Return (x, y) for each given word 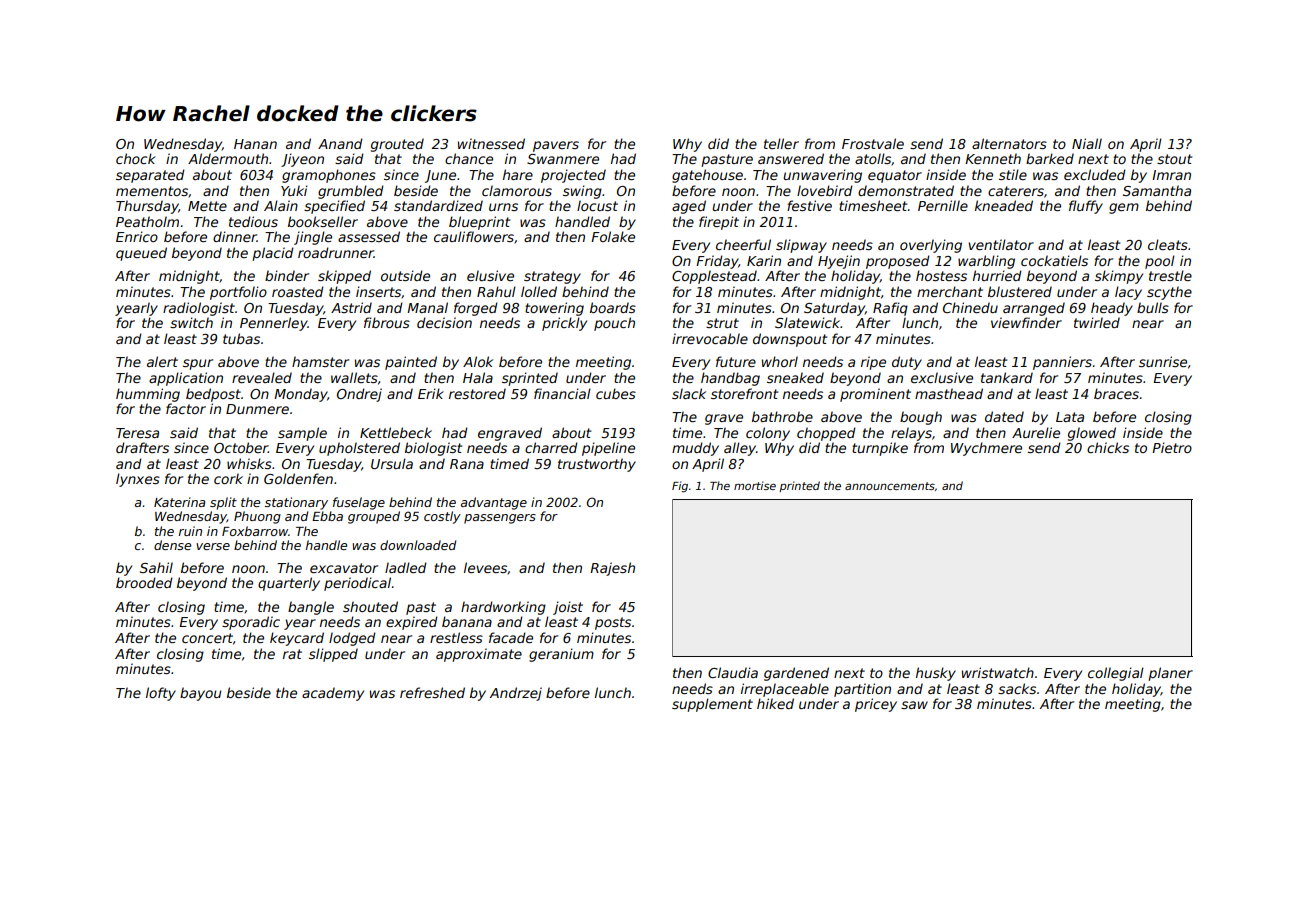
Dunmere (257, 409)
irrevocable (710, 338)
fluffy (1086, 207)
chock (136, 158)
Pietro (1172, 447)
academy (333, 694)
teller (781, 143)
